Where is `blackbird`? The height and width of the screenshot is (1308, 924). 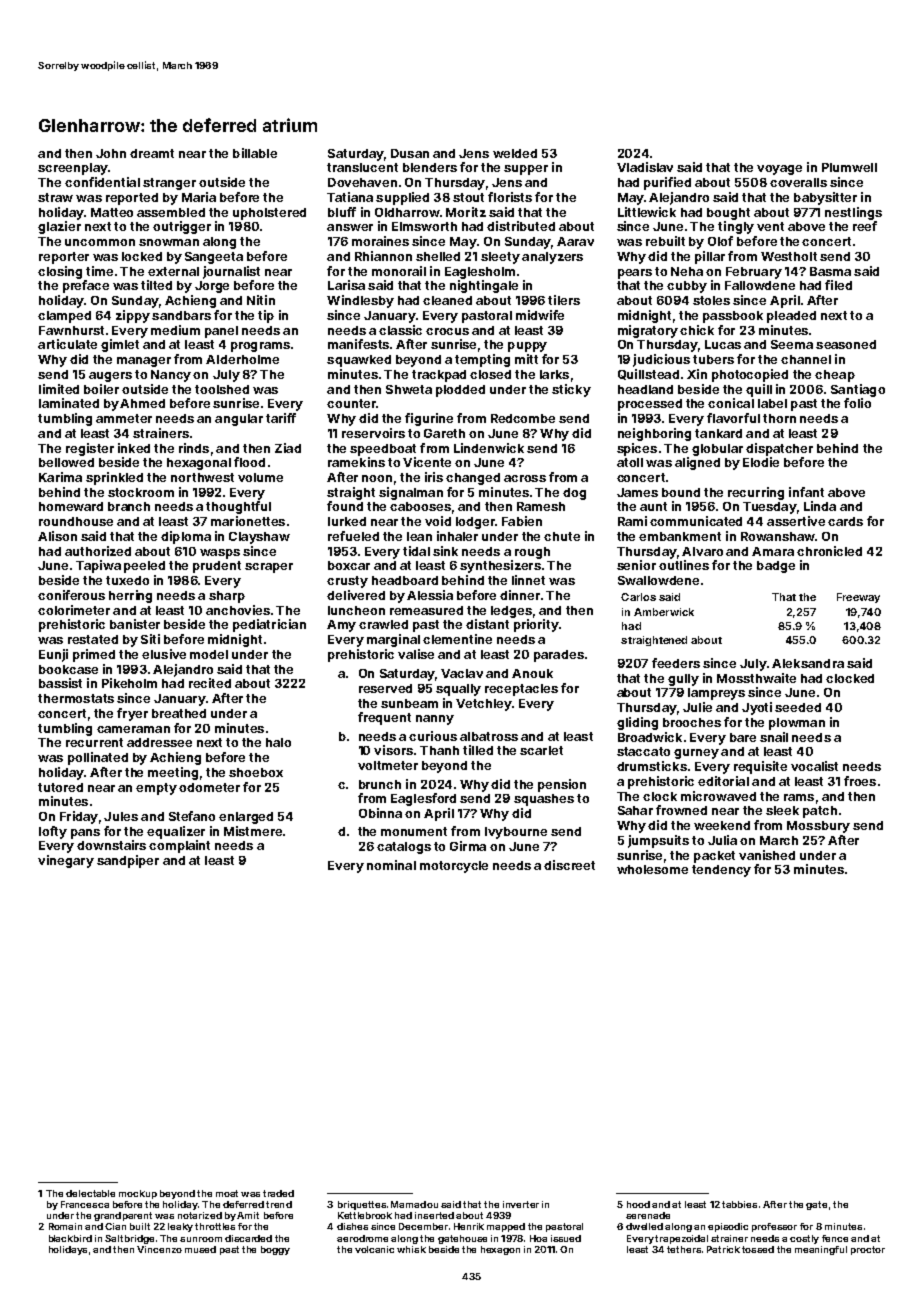 blackbird is located at coordinates (70, 1238).
